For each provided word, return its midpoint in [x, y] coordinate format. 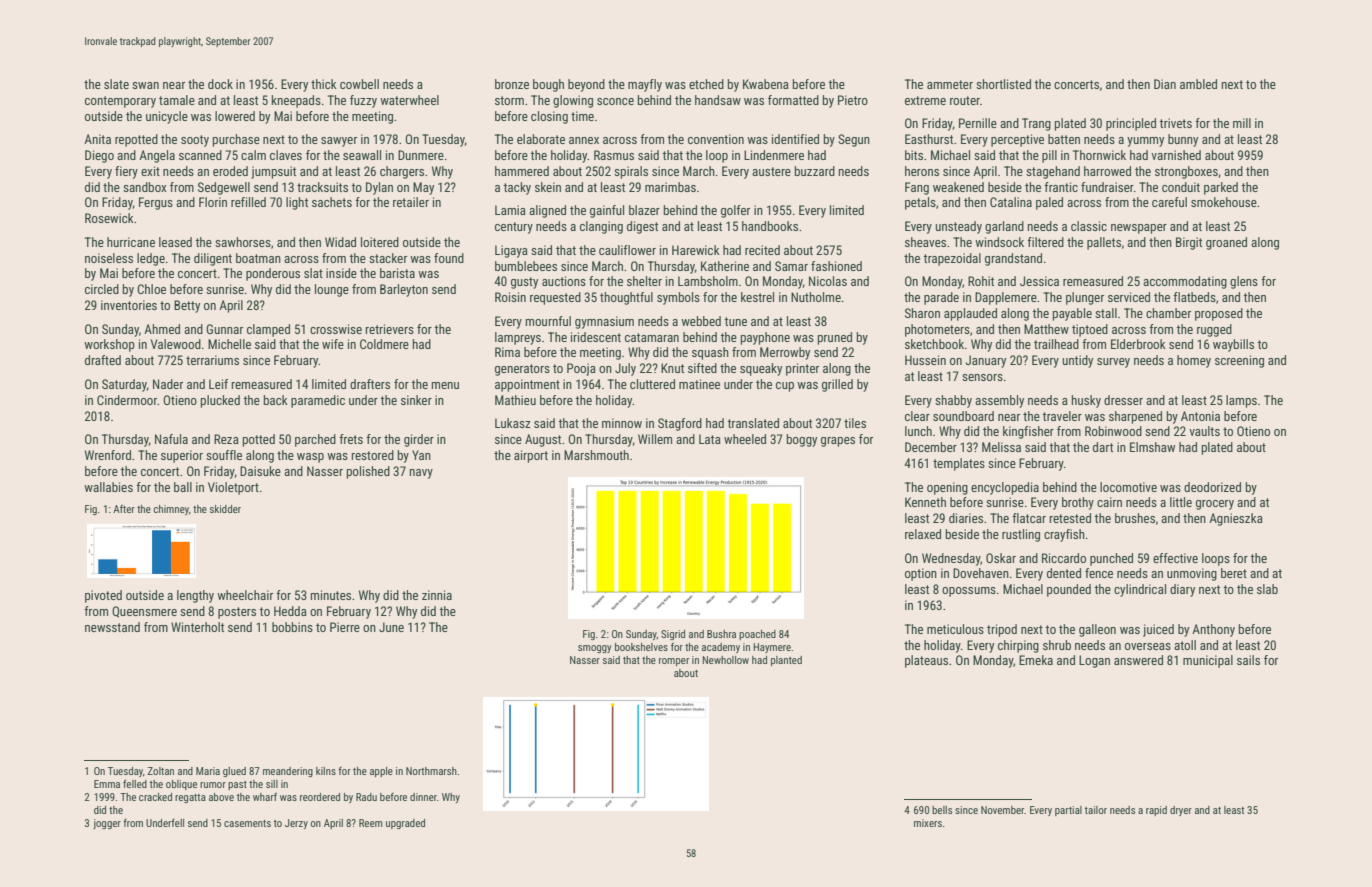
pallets [1104, 243]
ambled [1198, 84]
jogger [107, 824]
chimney [171, 510]
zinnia [437, 595]
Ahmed [162, 329]
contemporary [120, 102]
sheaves [925, 242]
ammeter [950, 84]
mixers [928, 823]
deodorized [1212, 487]
